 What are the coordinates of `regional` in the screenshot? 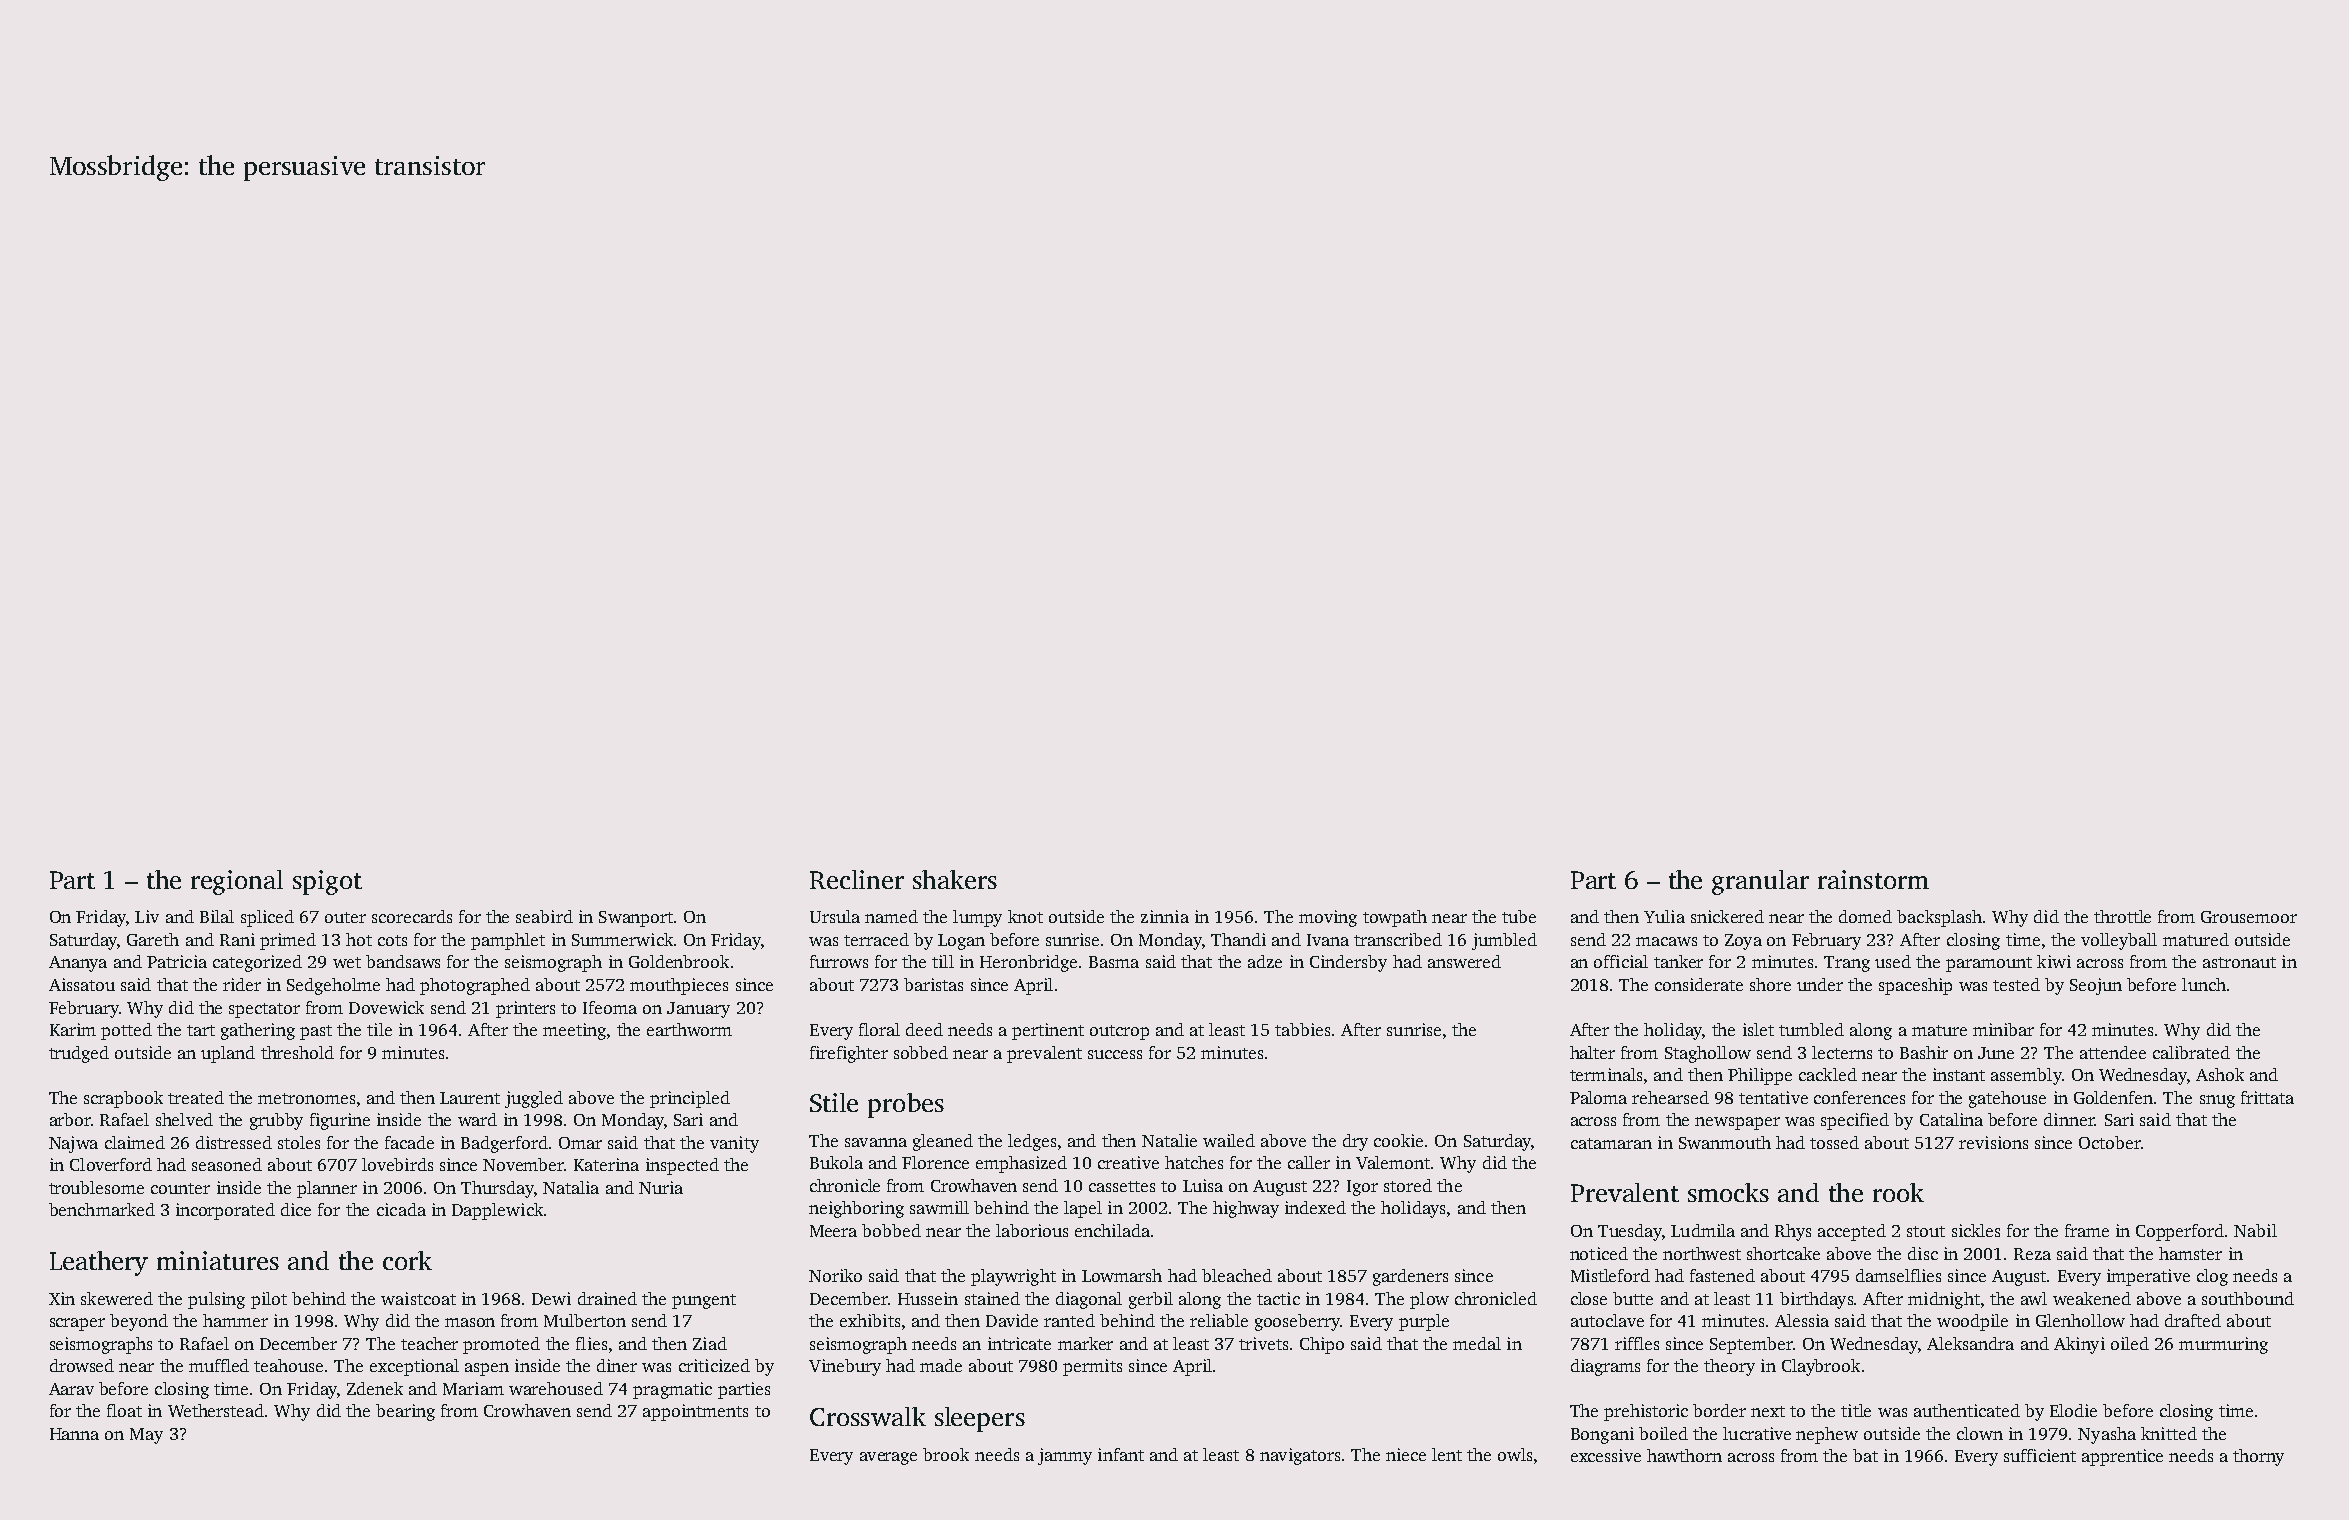 It's located at (237, 882).
